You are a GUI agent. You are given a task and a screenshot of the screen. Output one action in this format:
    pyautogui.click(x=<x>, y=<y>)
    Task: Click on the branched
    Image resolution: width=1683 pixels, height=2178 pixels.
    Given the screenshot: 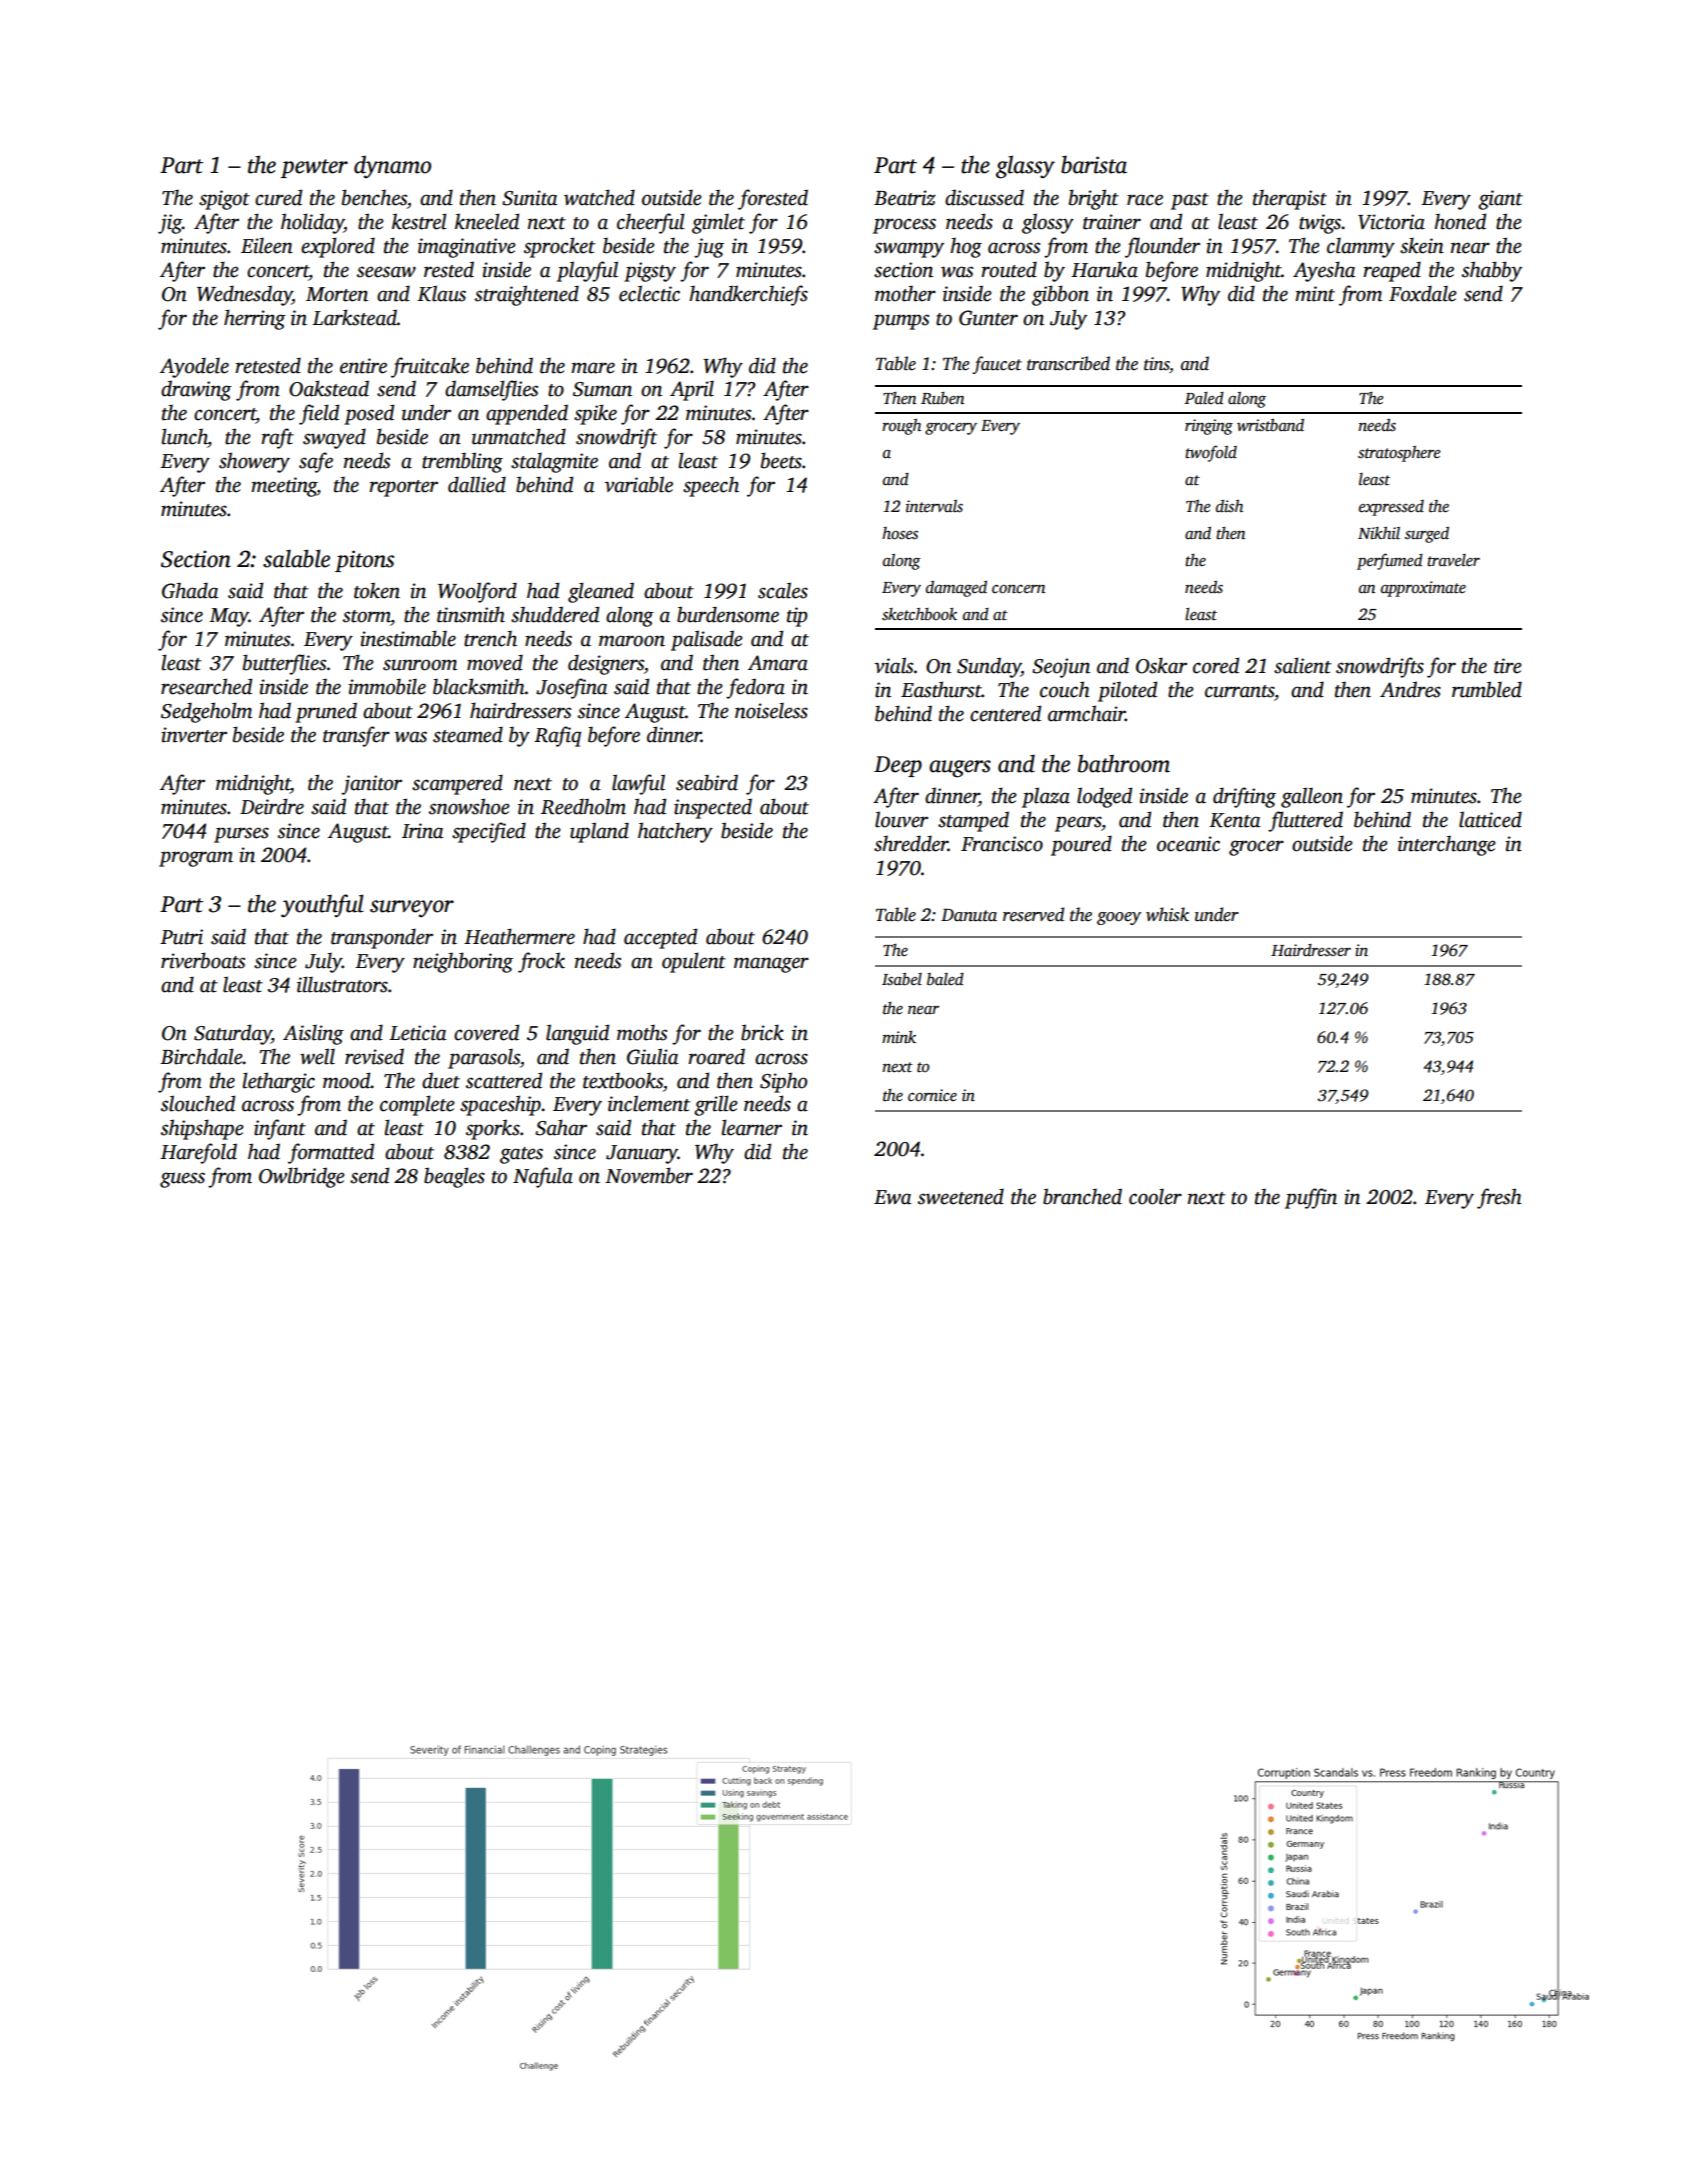 What is the action you would take?
    pyautogui.click(x=1082, y=1196)
